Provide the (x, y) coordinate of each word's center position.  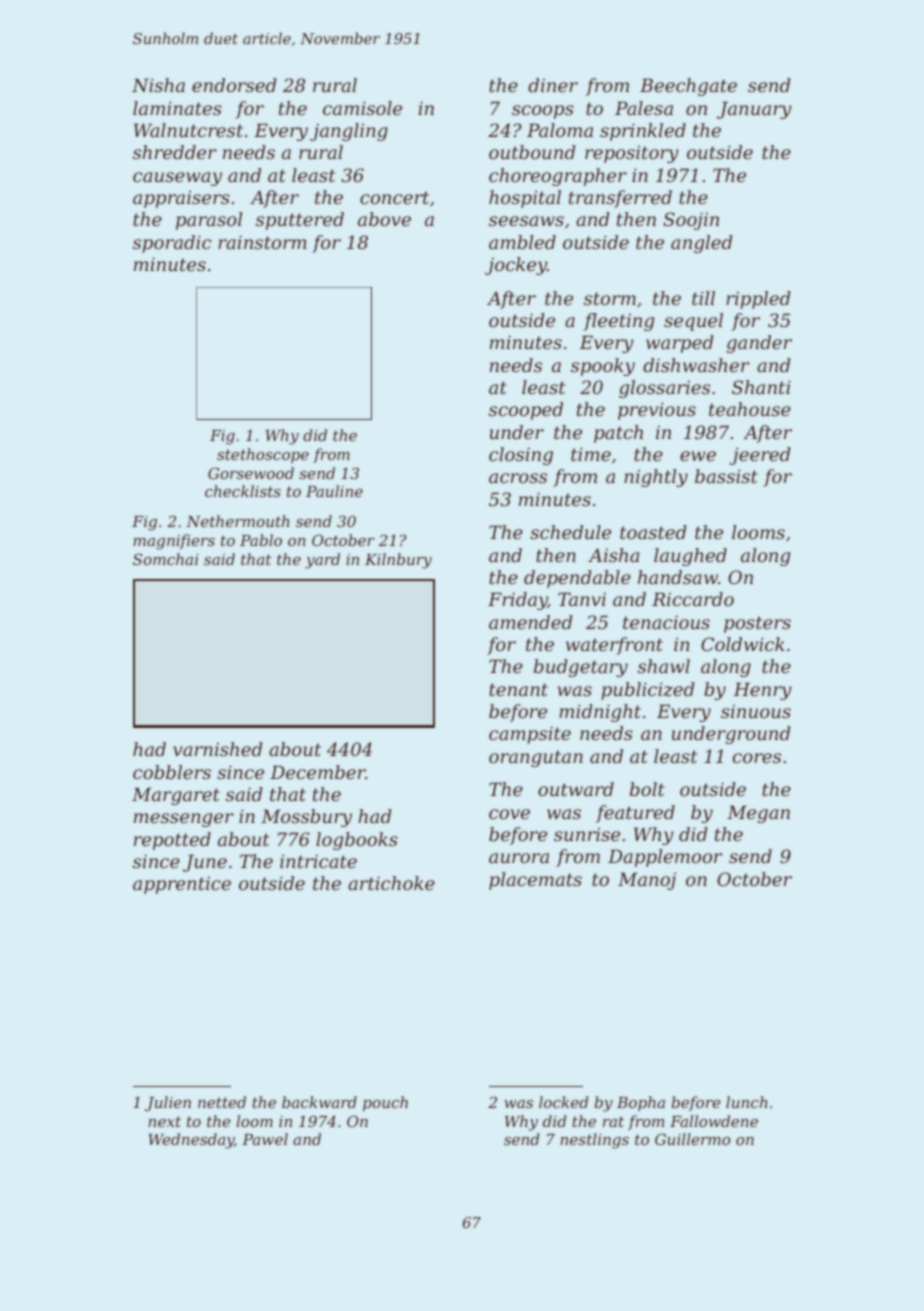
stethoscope (263, 455)
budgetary (581, 668)
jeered (760, 456)
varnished (218, 749)
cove (509, 814)
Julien (168, 1103)
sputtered (300, 221)
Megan (758, 814)
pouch (385, 1103)
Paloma (560, 130)
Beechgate (688, 87)
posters (757, 624)
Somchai (166, 559)
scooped (526, 411)
